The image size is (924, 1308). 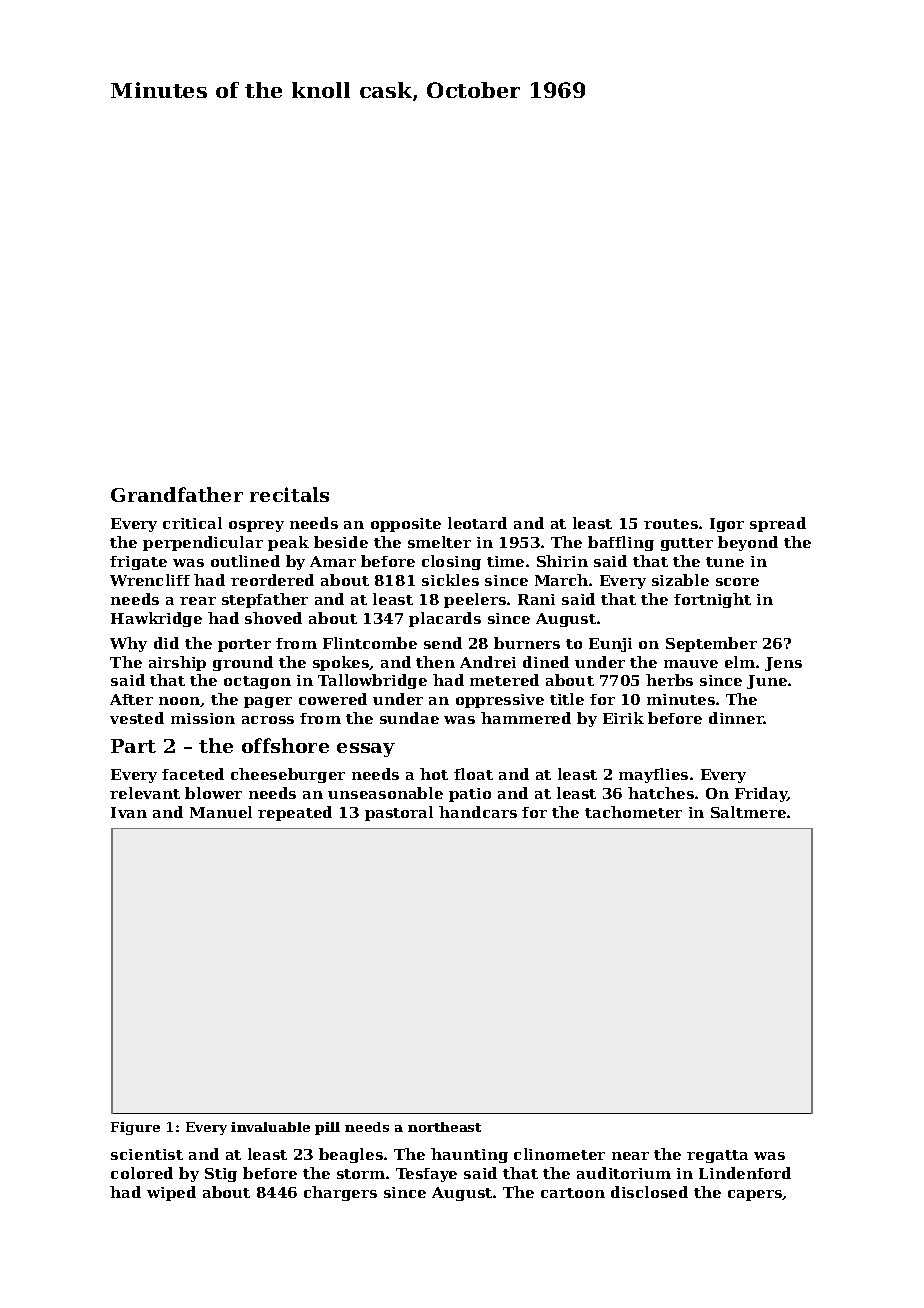 What do you see at coordinates (171, 1193) in the screenshot?
I see `wiped` at bounding box center [171, 1193].
